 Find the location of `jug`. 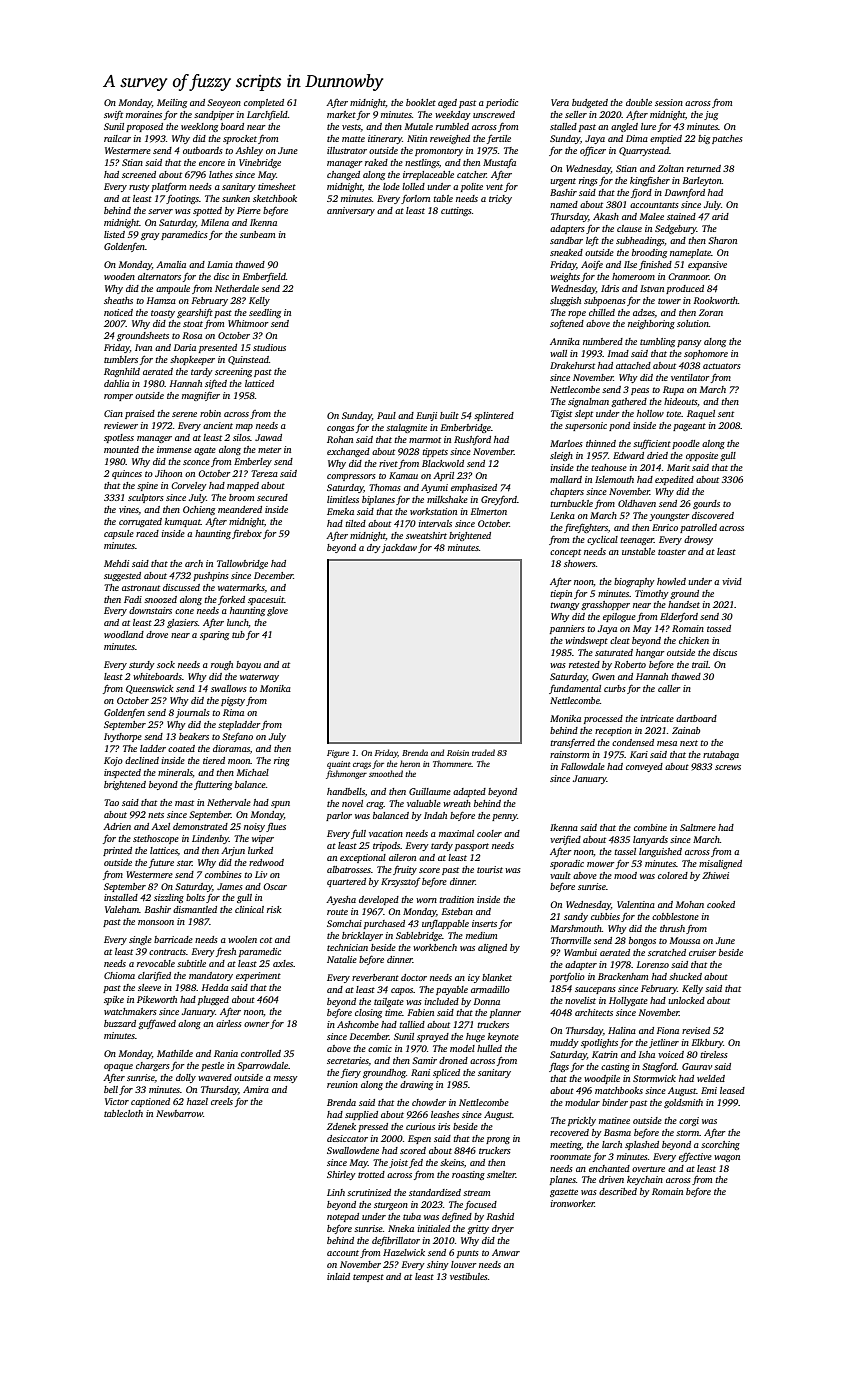

jug is located at coordinates (711, 115).
